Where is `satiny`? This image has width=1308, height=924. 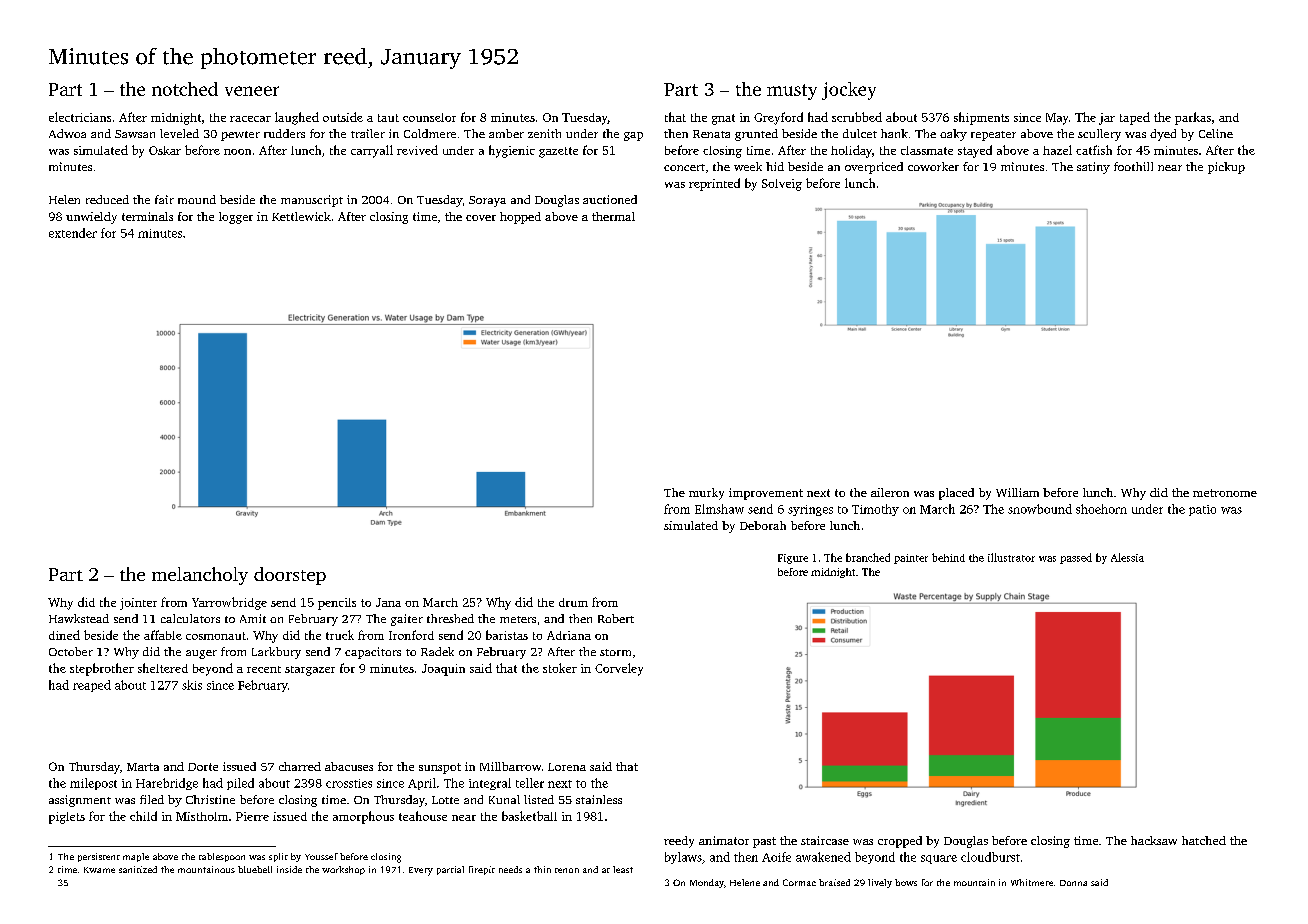 satiny is located at coordinates (1093, 168).
